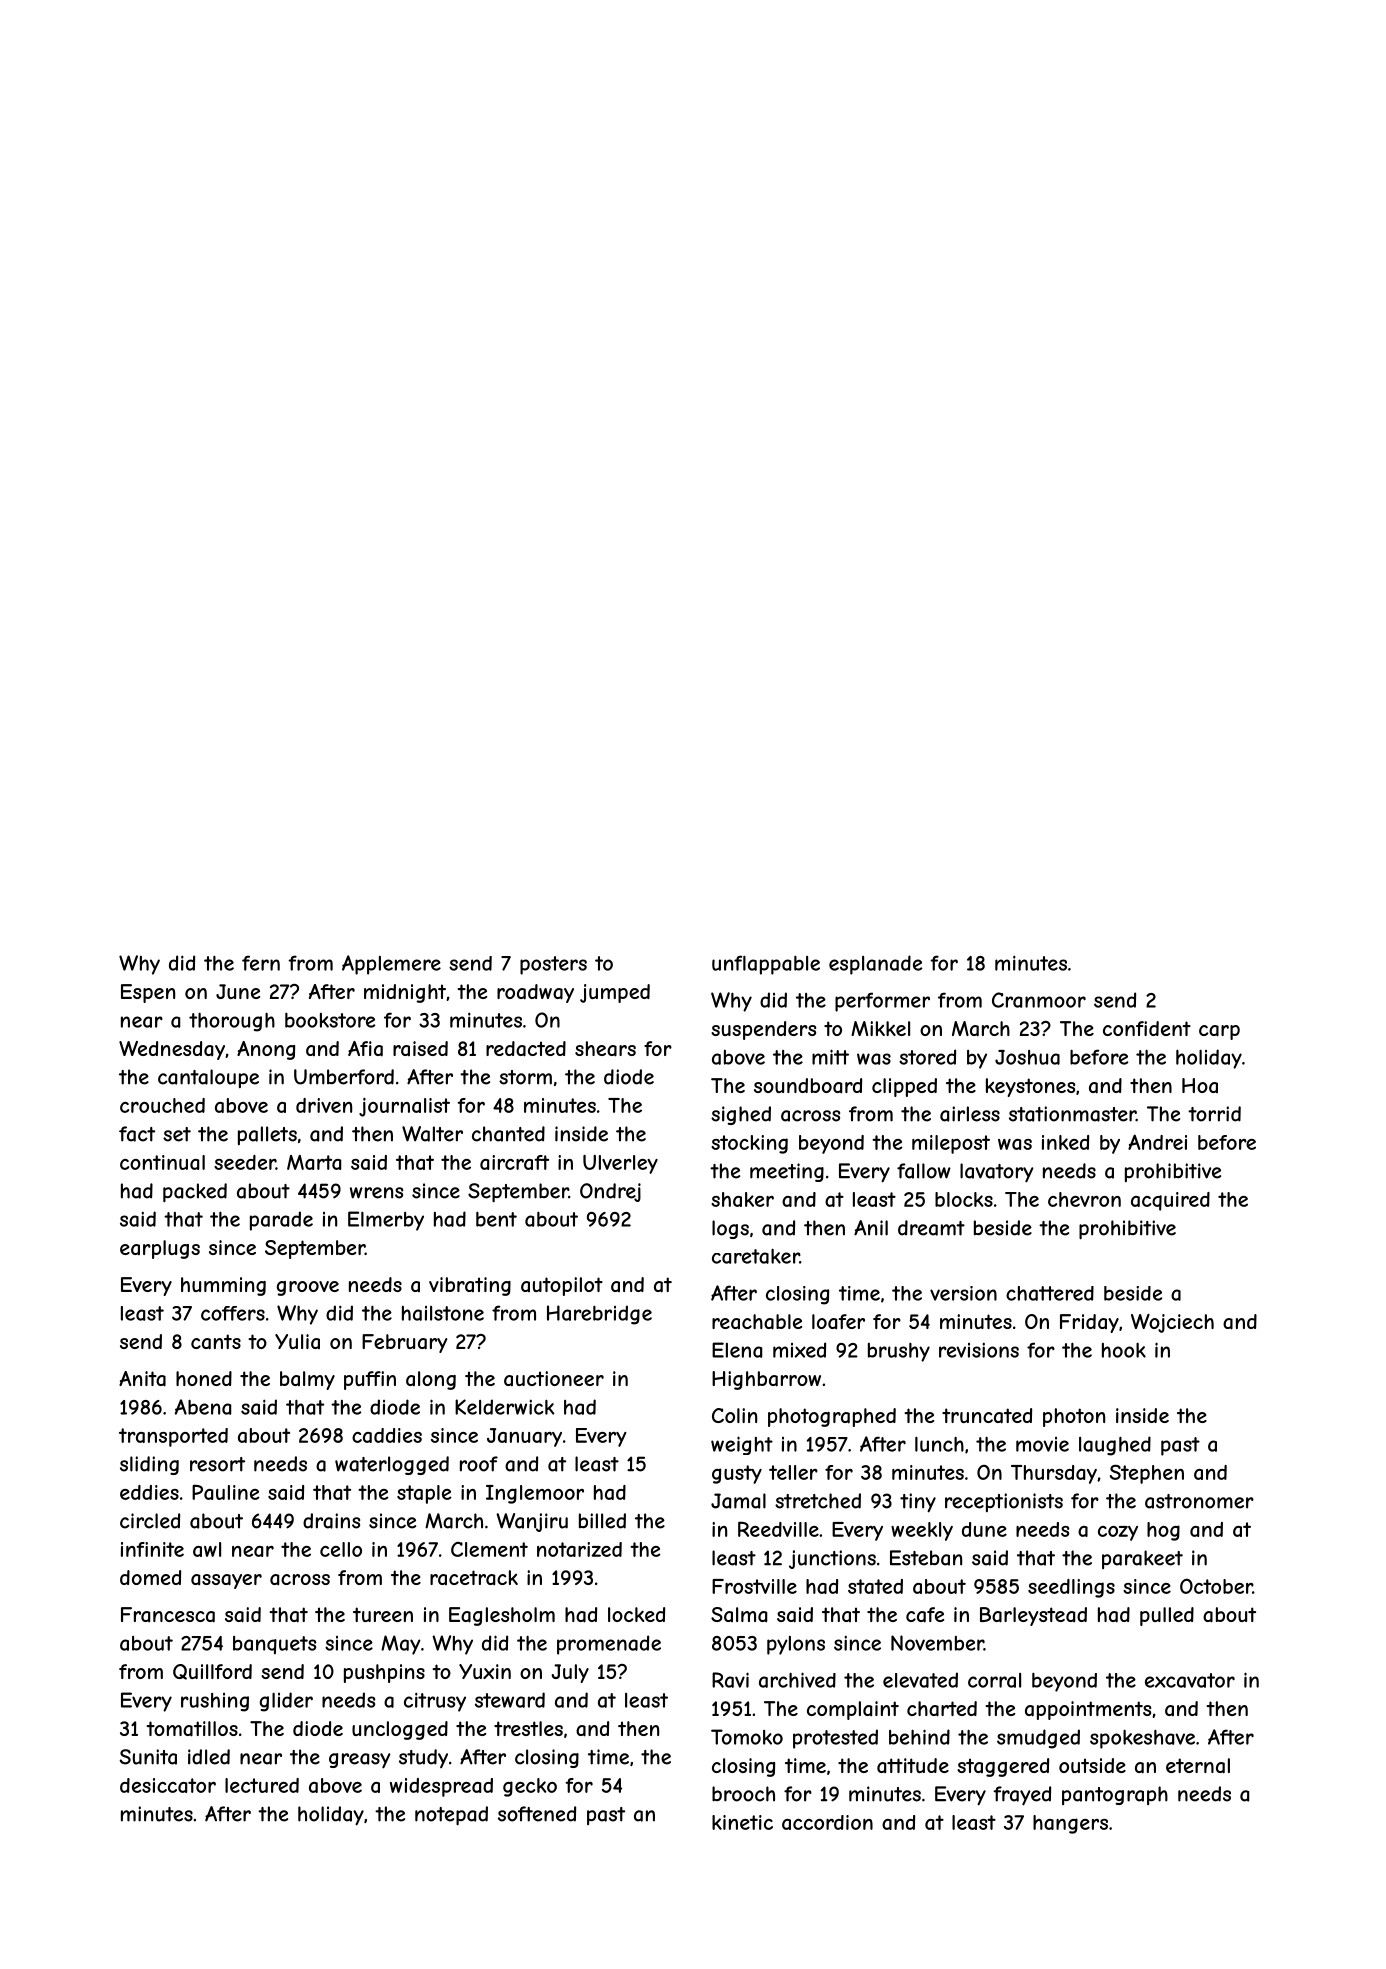 This document has height=1969, width=1386. What do you see at coordinates (262, 1785) in the document?
I see `lectured` at bounding box center [262, 1785].
